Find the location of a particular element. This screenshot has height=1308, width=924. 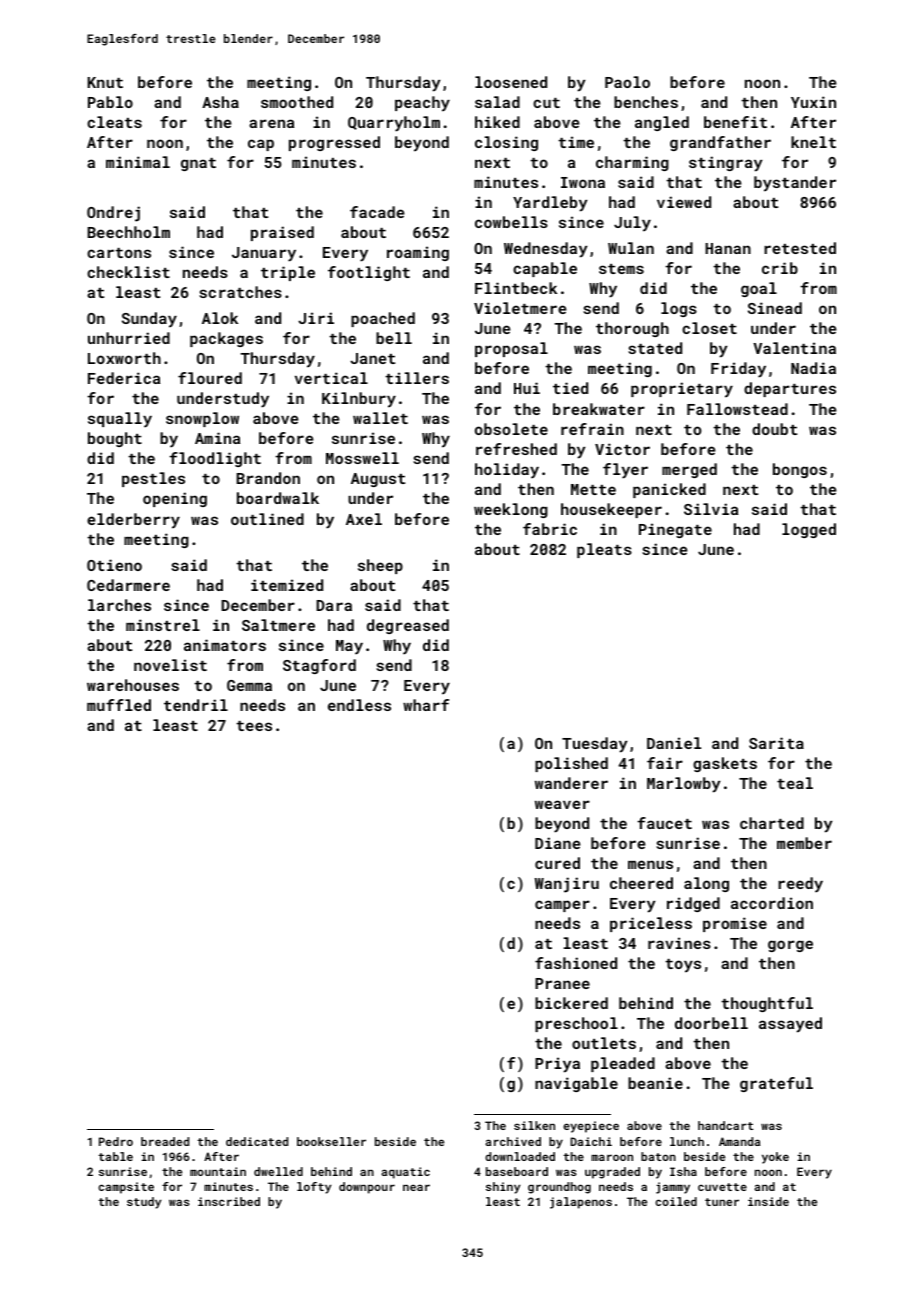

stingray is located at coordinates (726, 164).
